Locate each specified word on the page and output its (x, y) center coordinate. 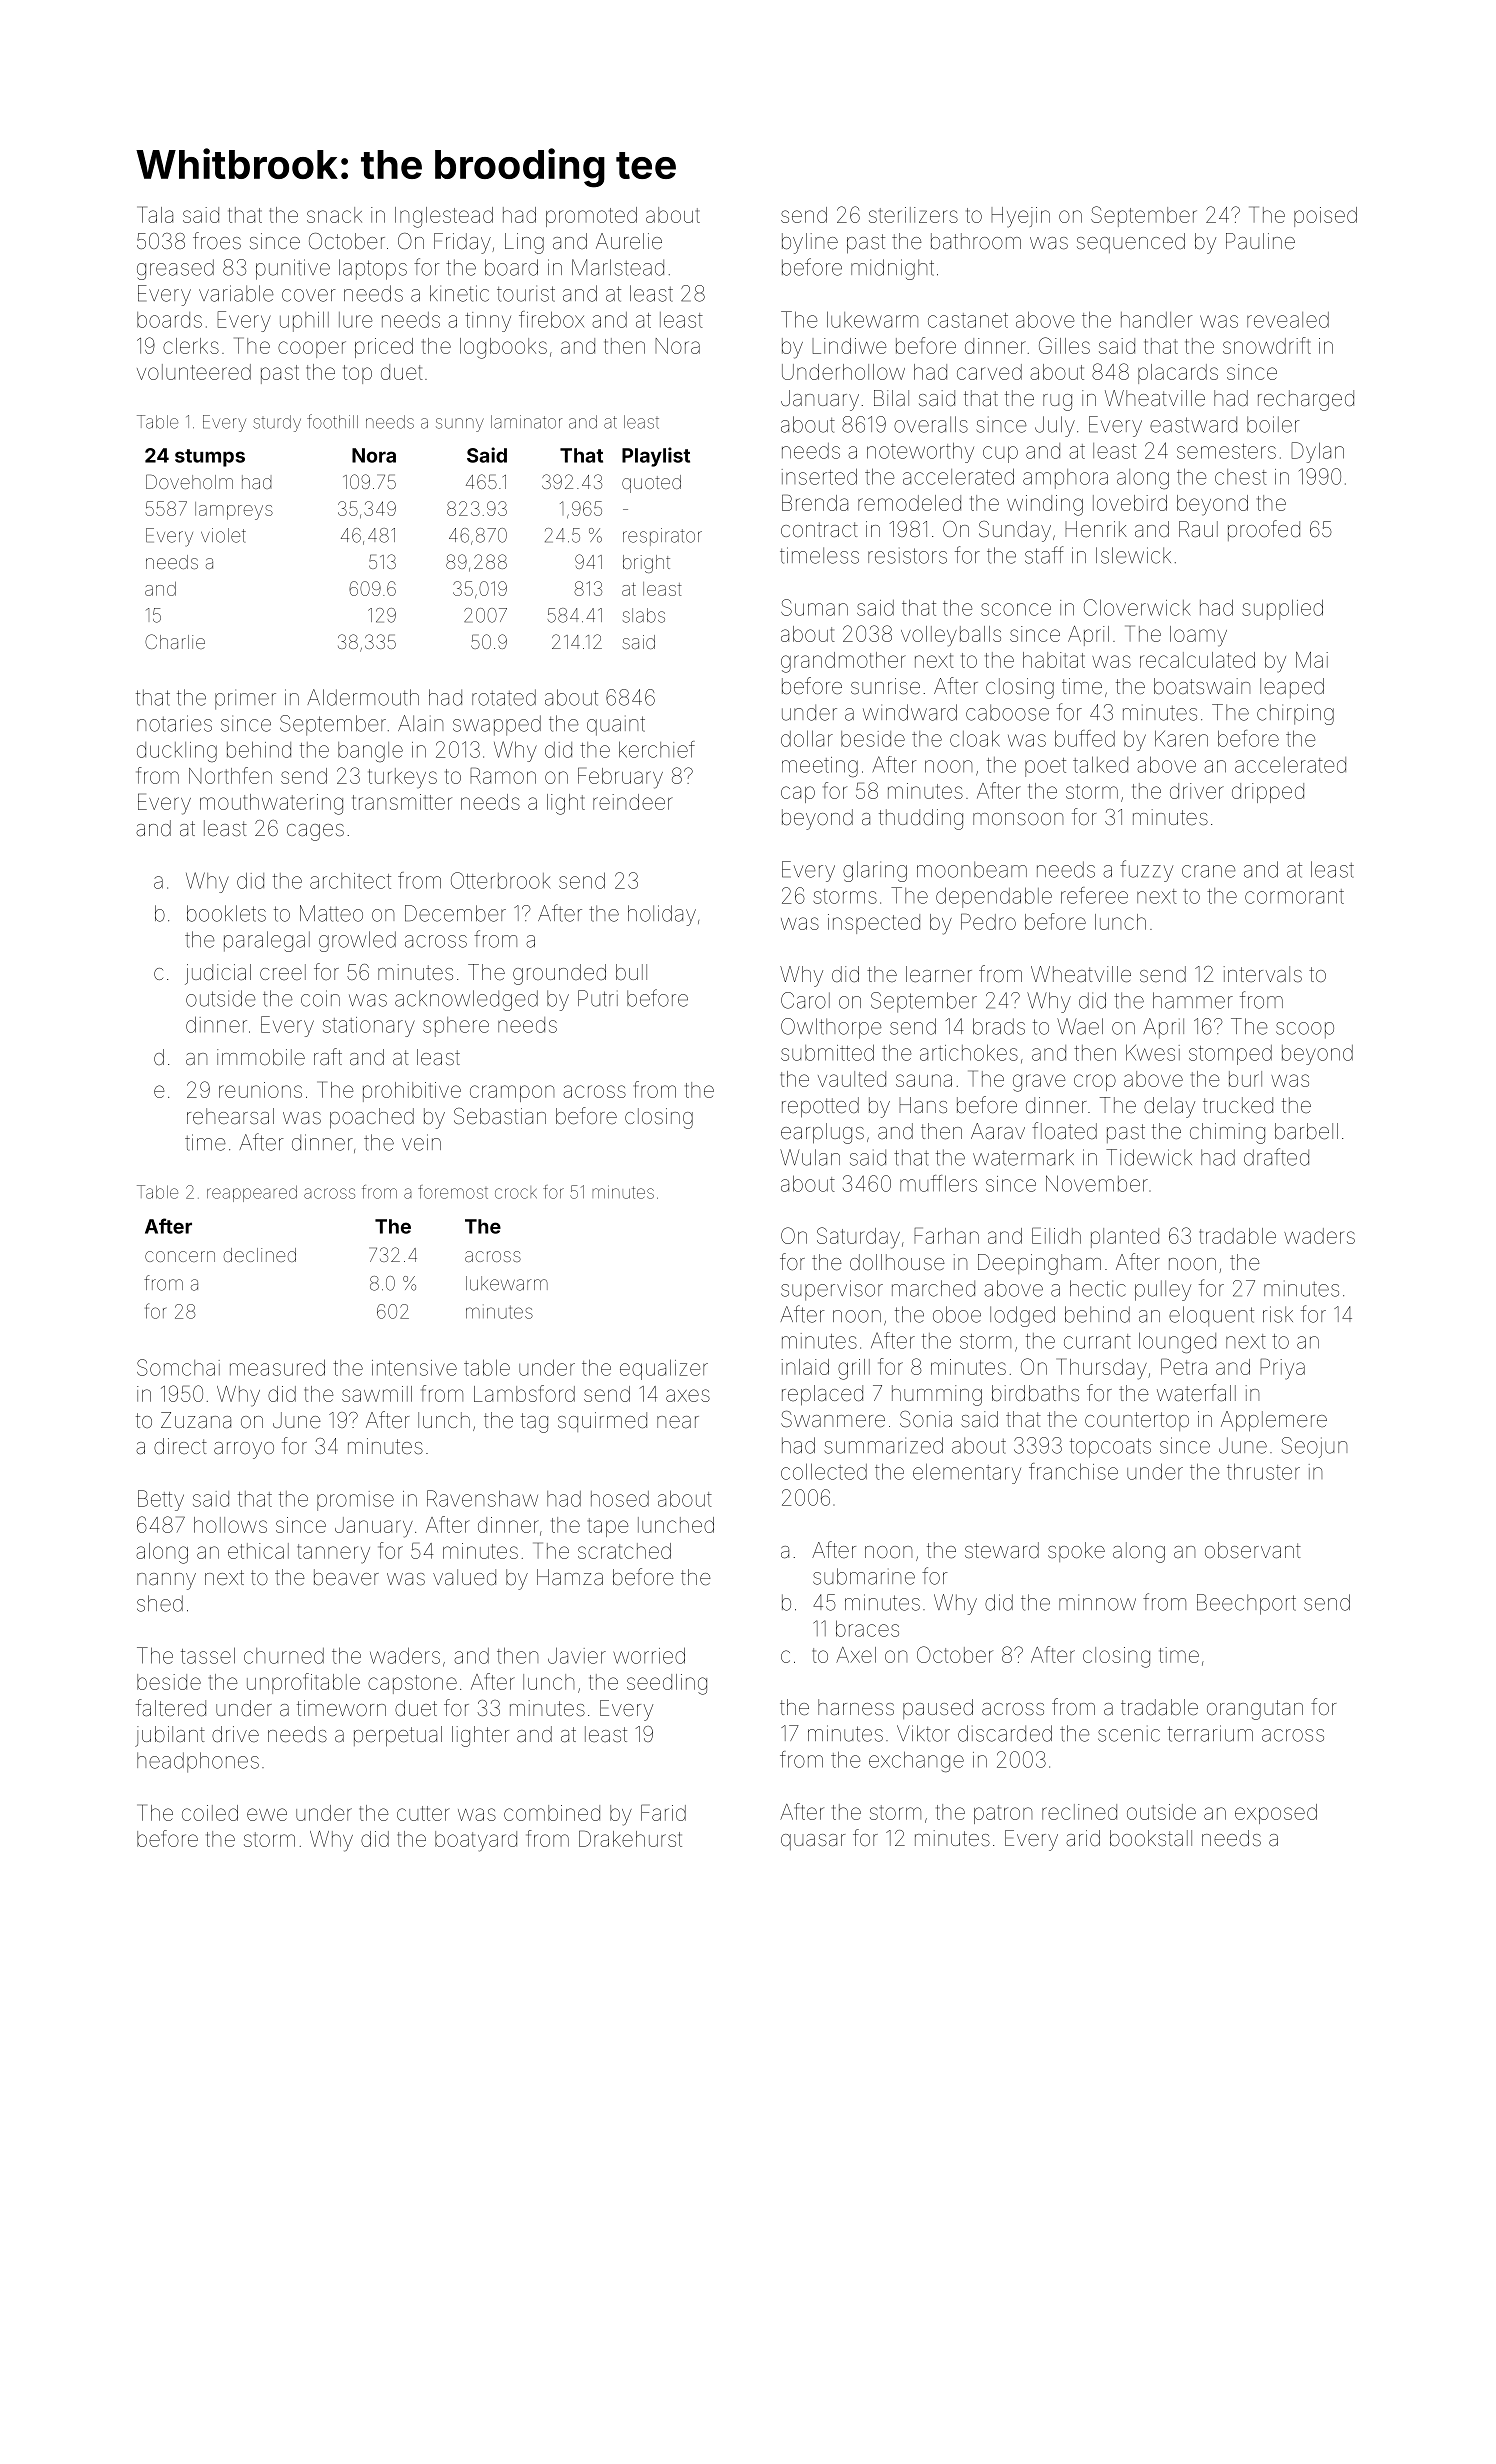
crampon (512, 1093)
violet (223, 535)
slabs (644, 615)
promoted (591, 217)
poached (372, 1118)
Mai (1312, 660)
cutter (423, 1813)
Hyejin (1020, 217)
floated (1064, 1131)
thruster (1263, 1471)
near (678, 1422)
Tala (155, 214)
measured (277, 1367)
